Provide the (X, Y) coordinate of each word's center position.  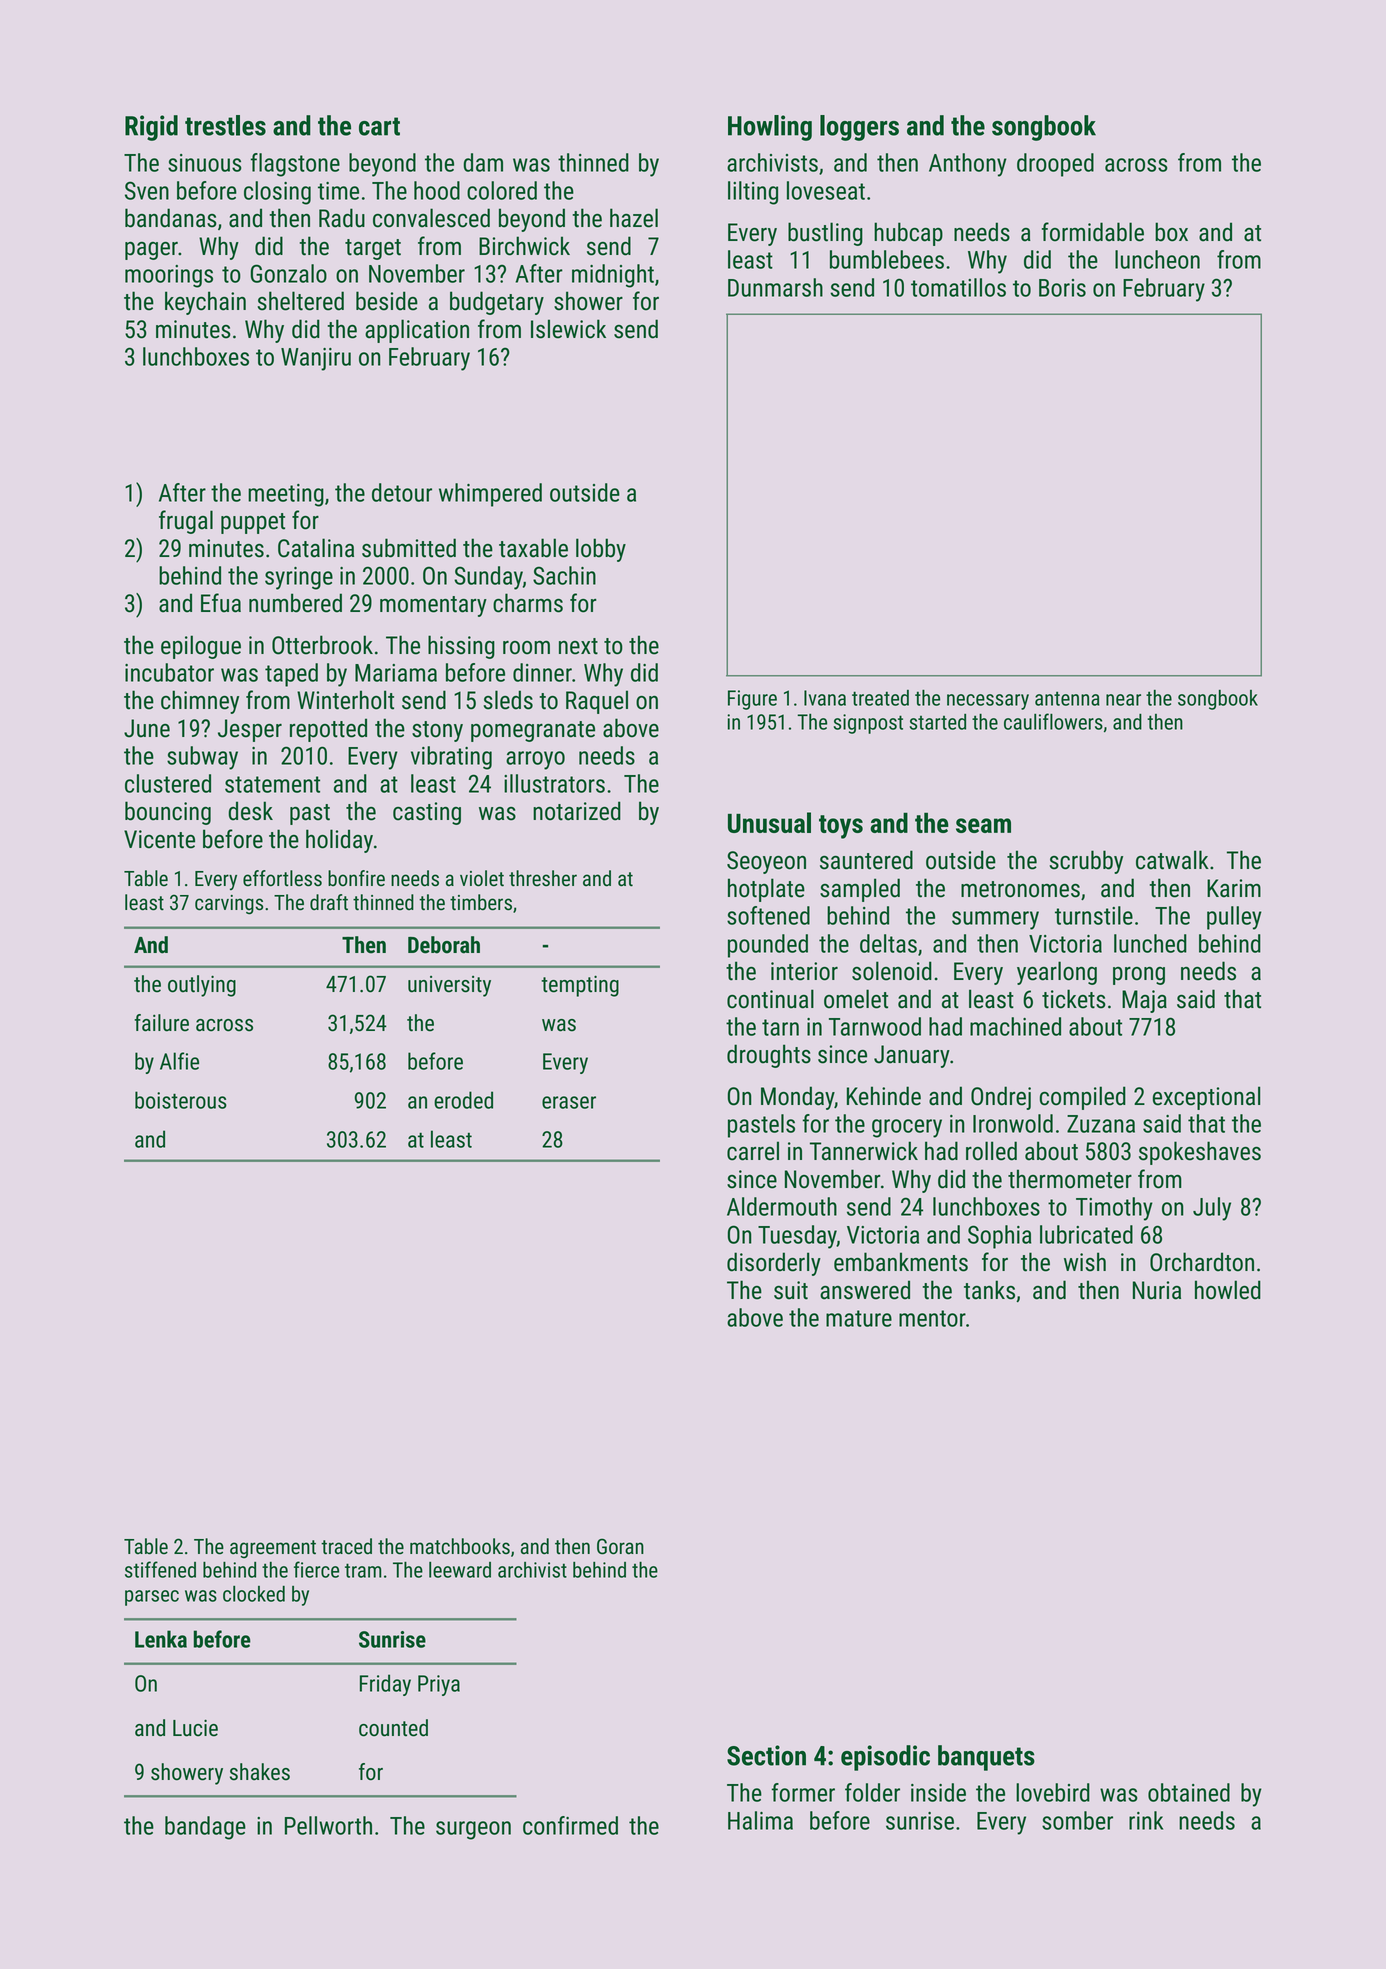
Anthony (968, 165)
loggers (859, 128)
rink (1146, 1820)
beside (387, 301)
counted (393, 1728)
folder (872, 1792)
